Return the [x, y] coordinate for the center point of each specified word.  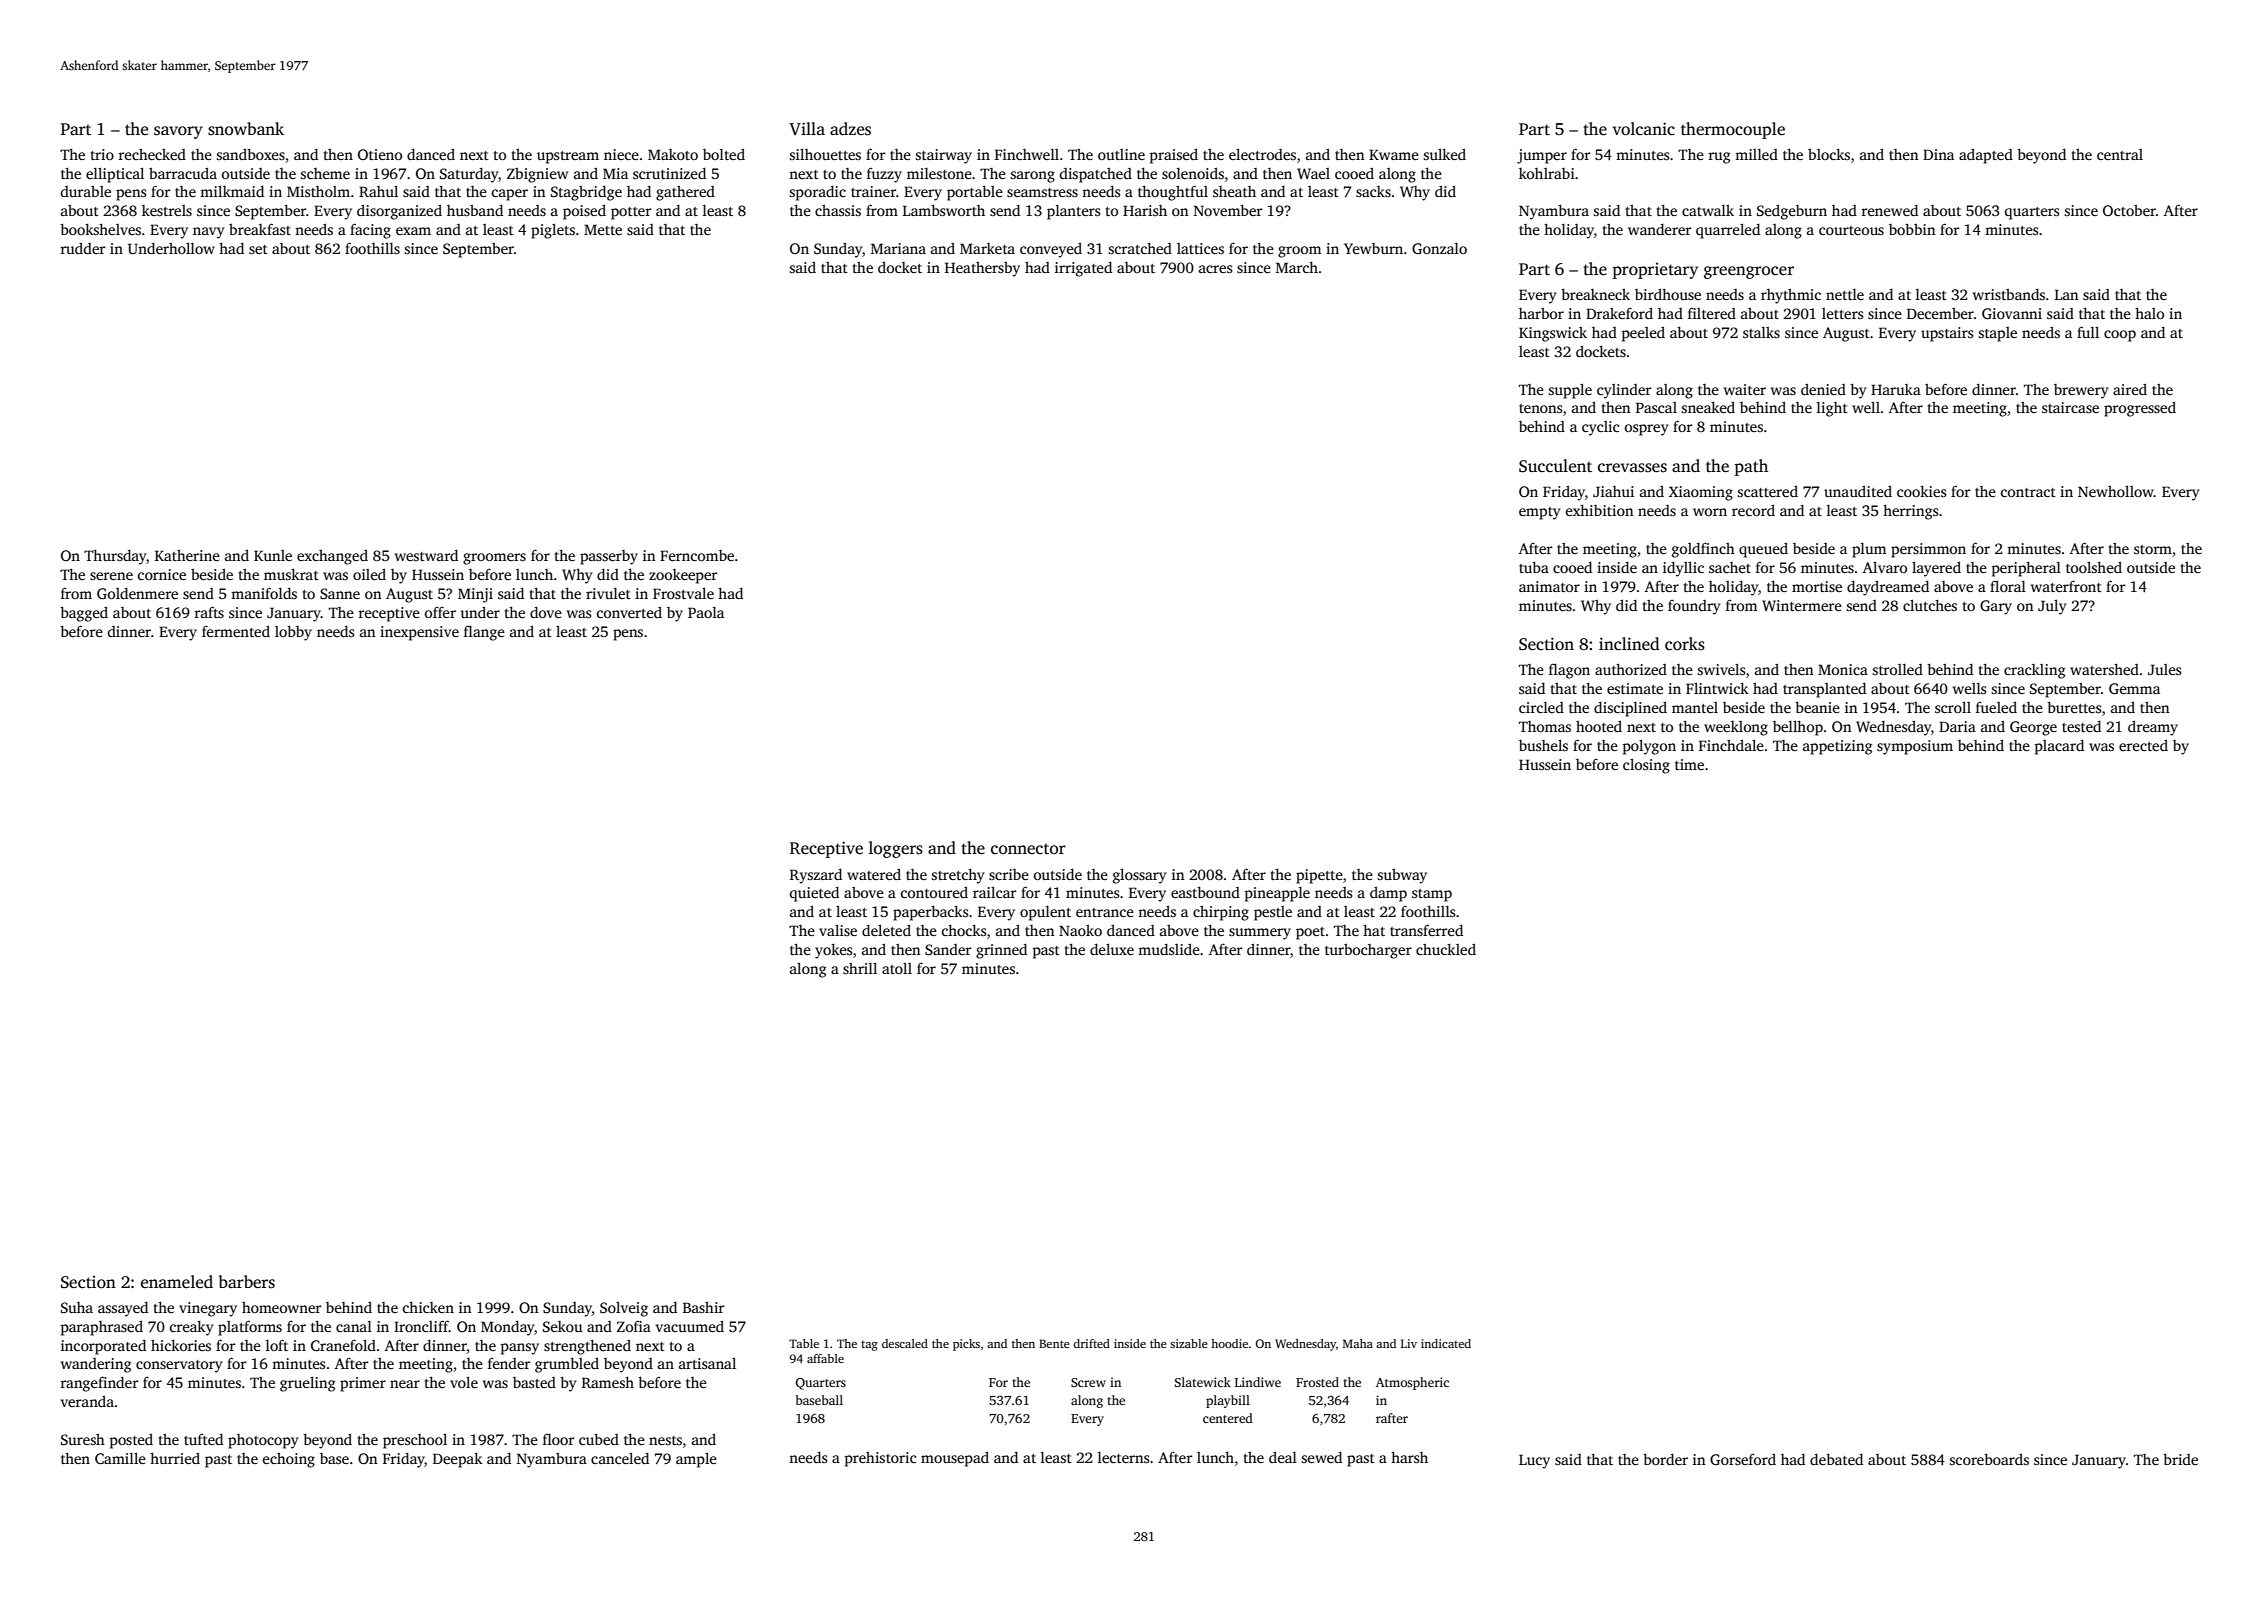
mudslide [1169, 949]
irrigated [1083, 269]
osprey [1646, 430]
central [2120, 154]
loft [277, 1345]
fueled [1996, 707]
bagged [84, 614]
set [258, 249]
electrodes [1262, 154]
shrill [860, 968]
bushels [1543, 745]
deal [1283, 1457]
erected [2143, 745]
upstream [568, 157]
